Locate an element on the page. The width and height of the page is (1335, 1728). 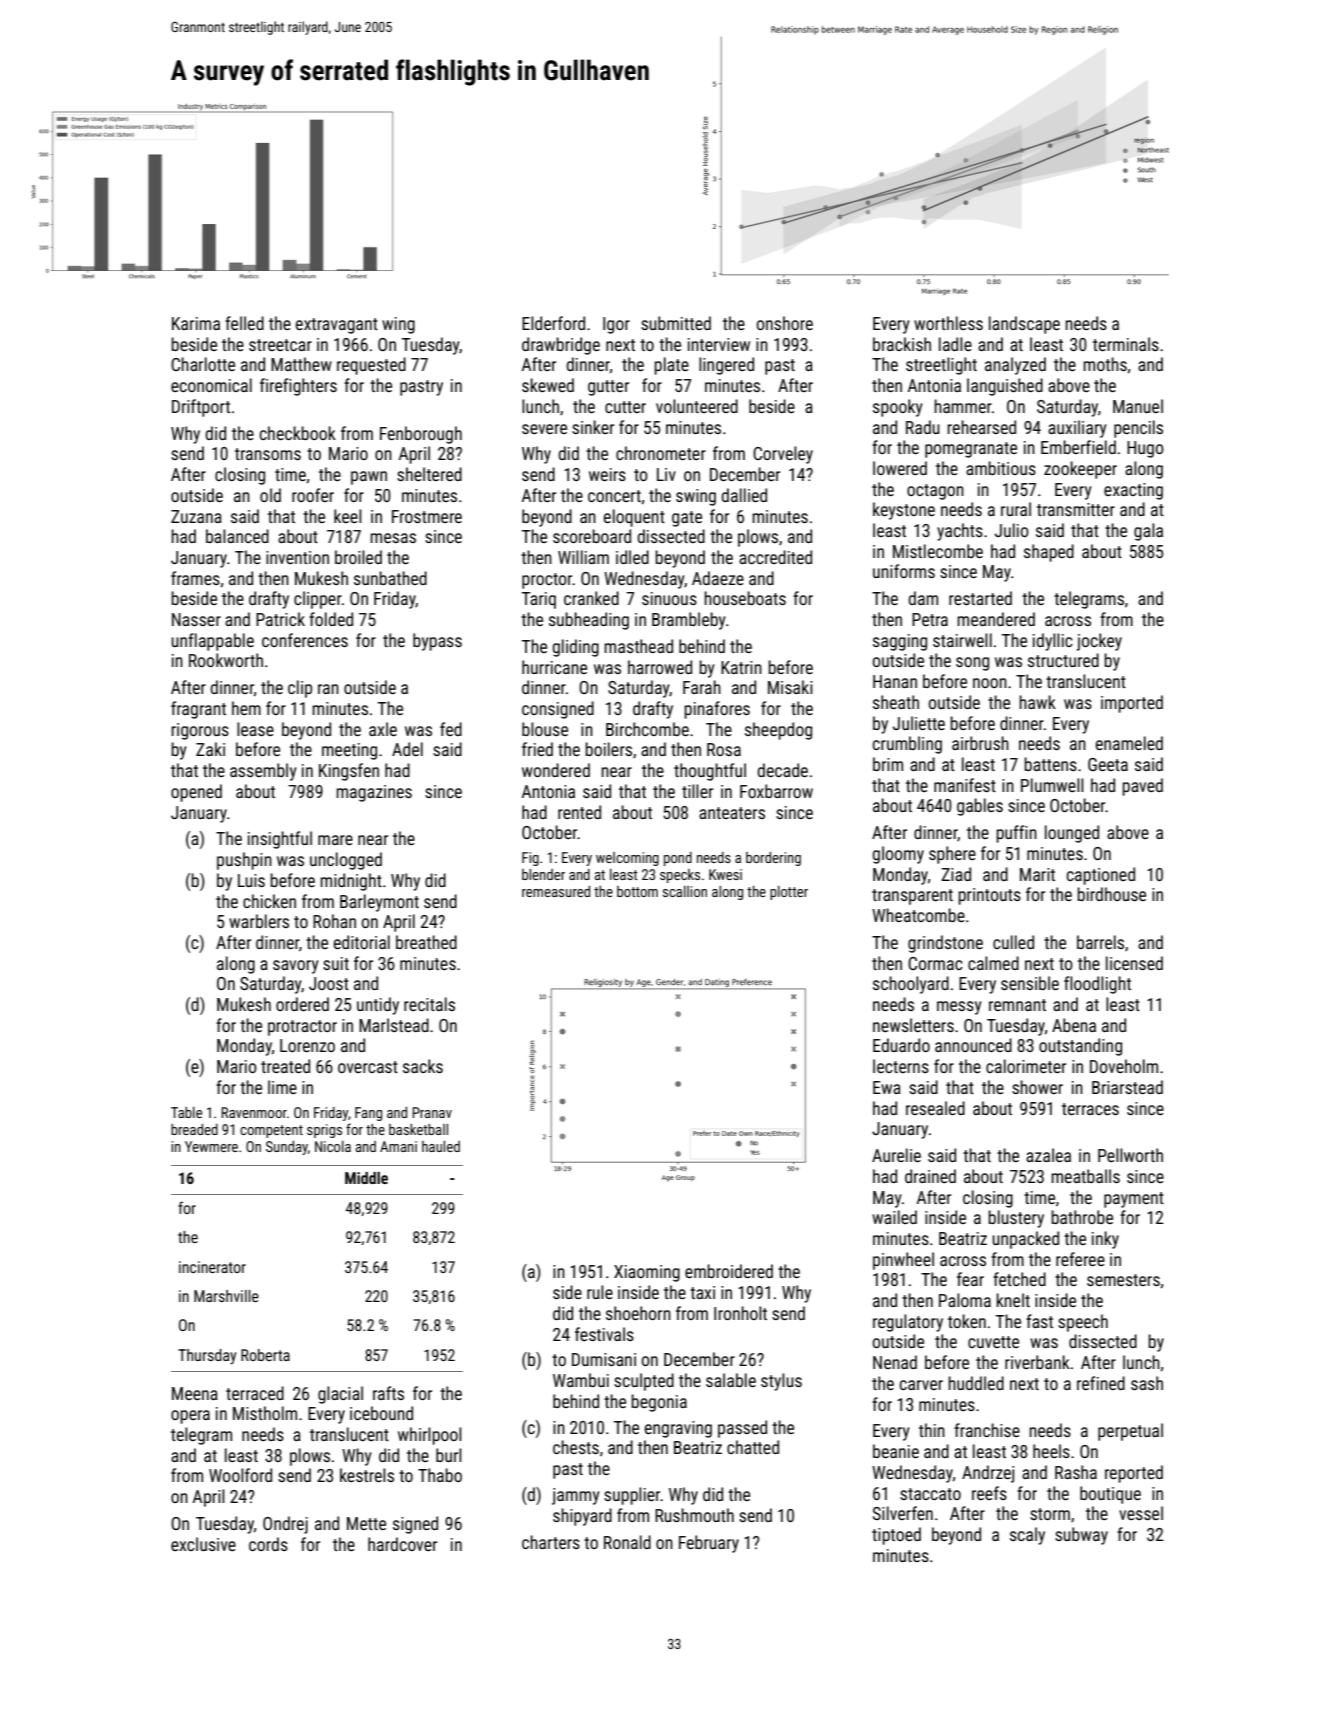
Rushmouth is located at coordinates (694, 1515).
